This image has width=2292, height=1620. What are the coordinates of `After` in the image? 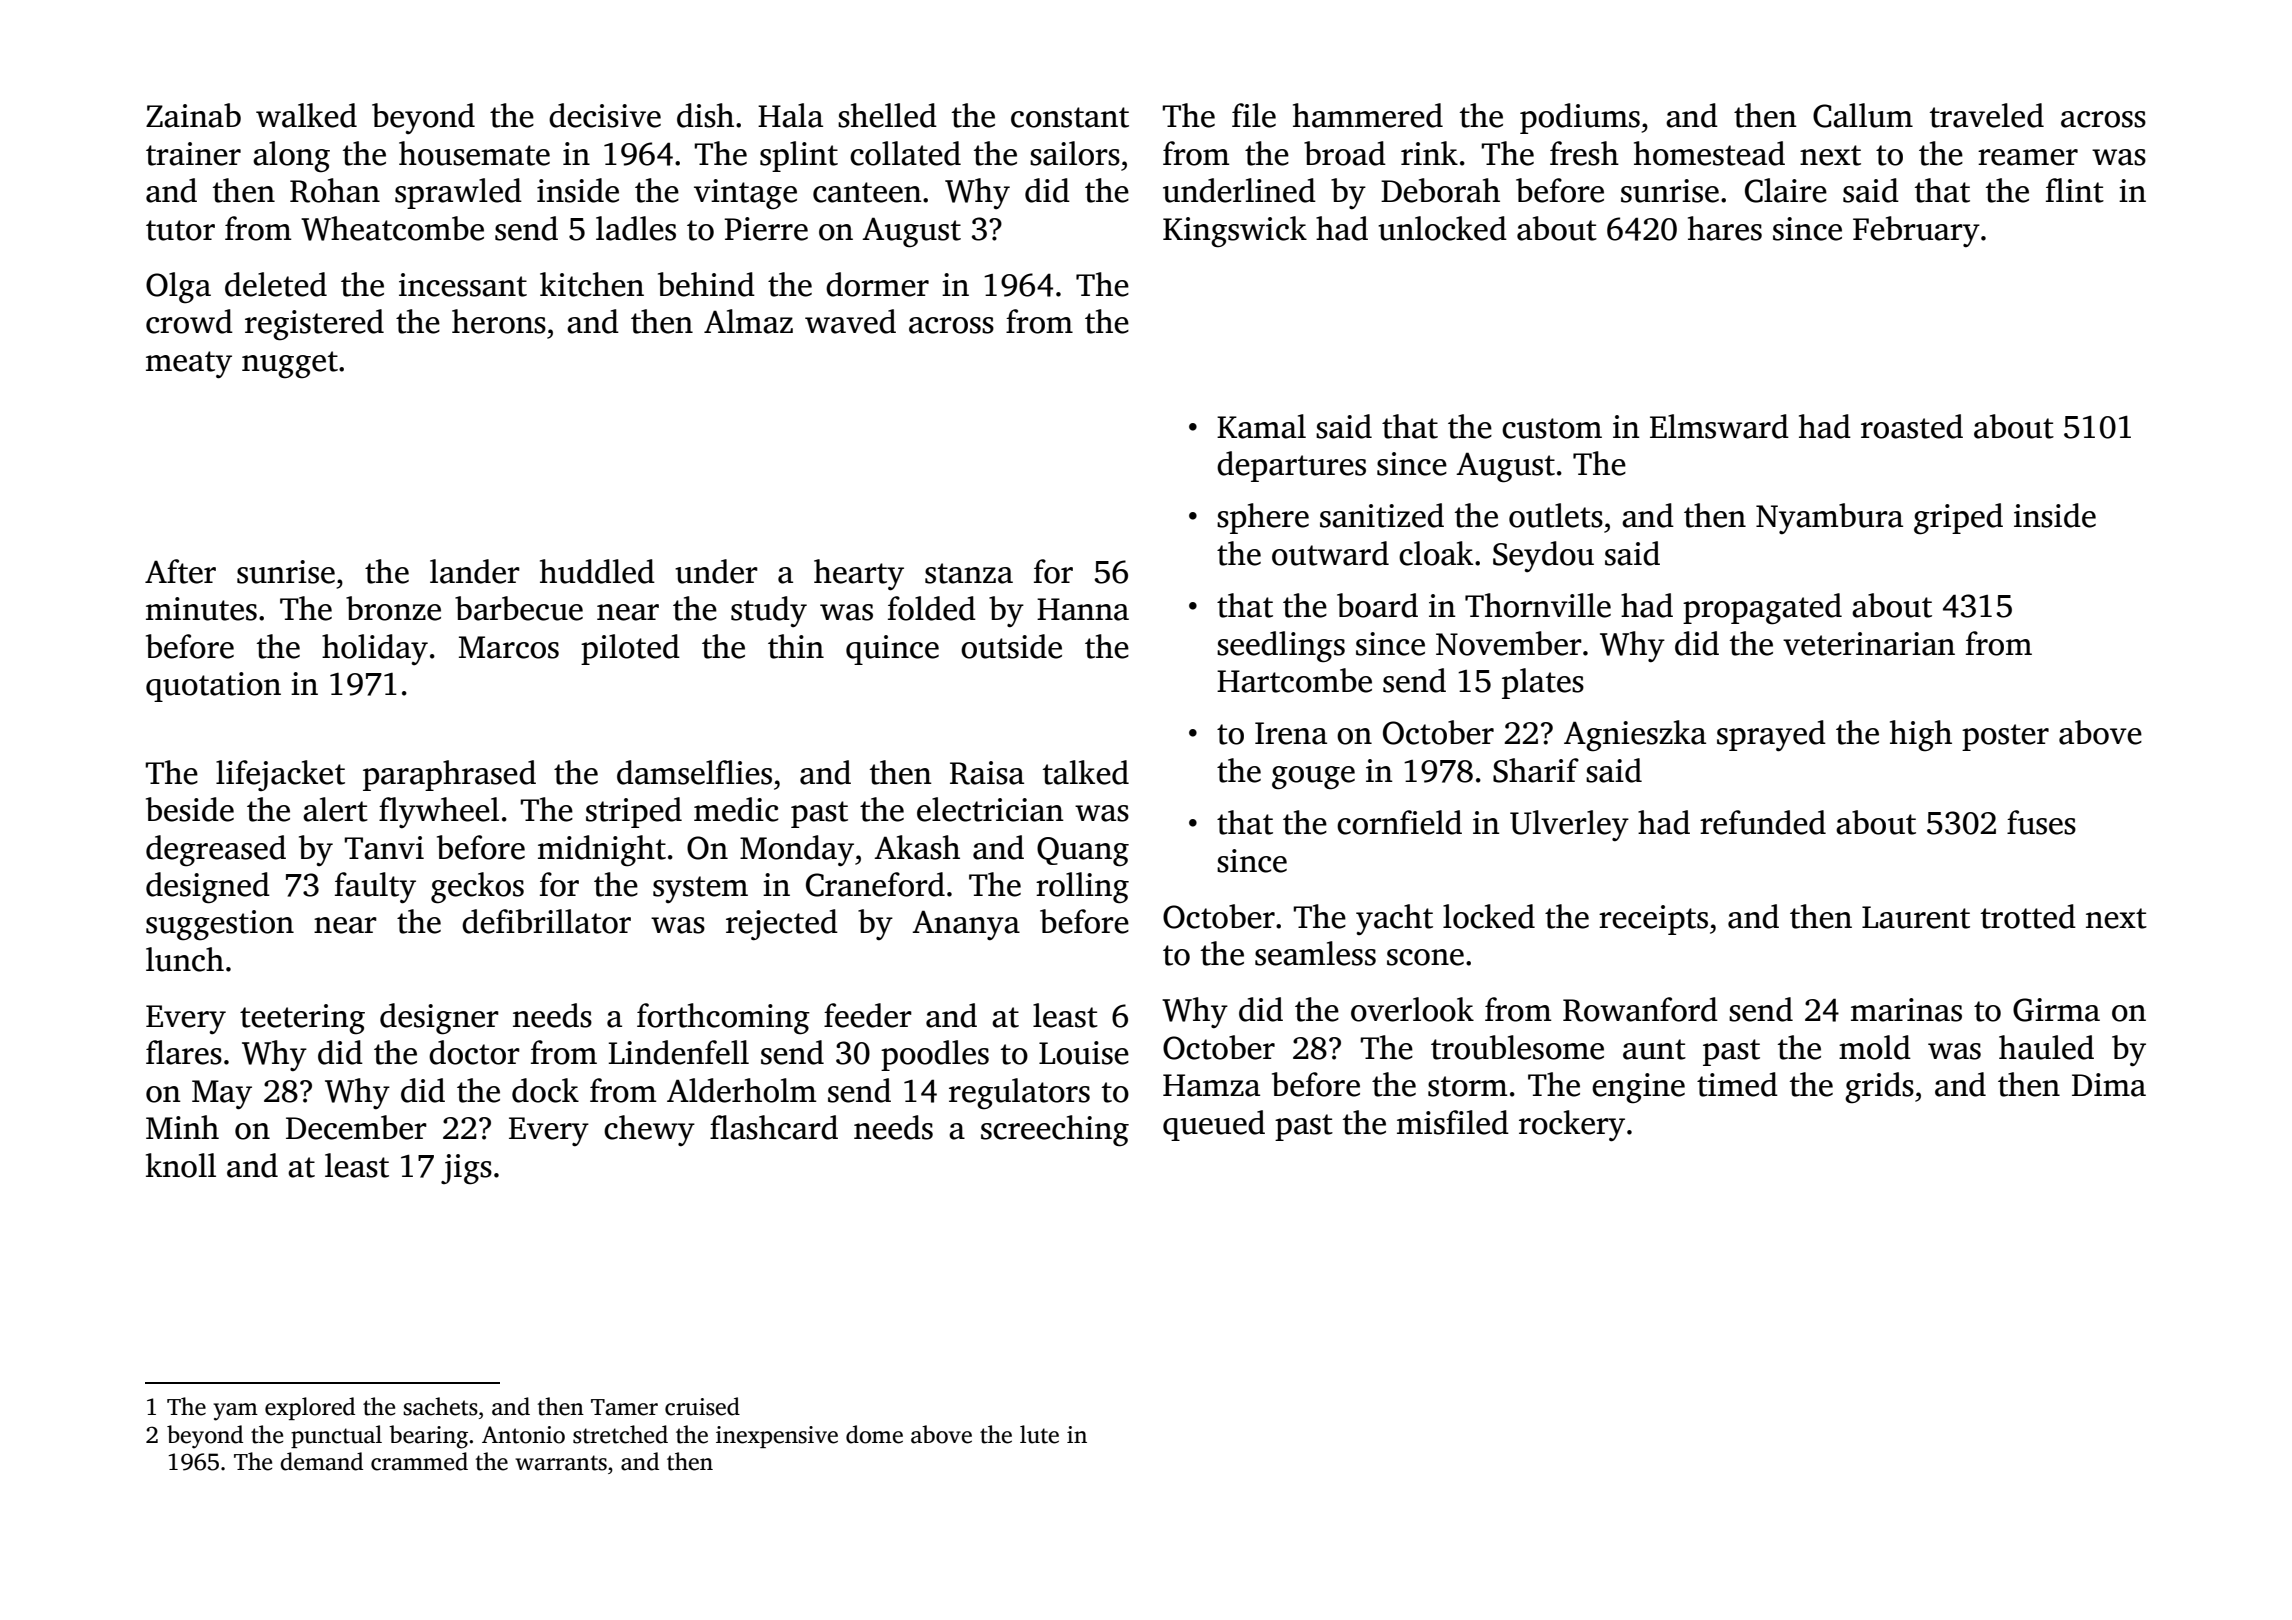 It's located at (180, 571).
